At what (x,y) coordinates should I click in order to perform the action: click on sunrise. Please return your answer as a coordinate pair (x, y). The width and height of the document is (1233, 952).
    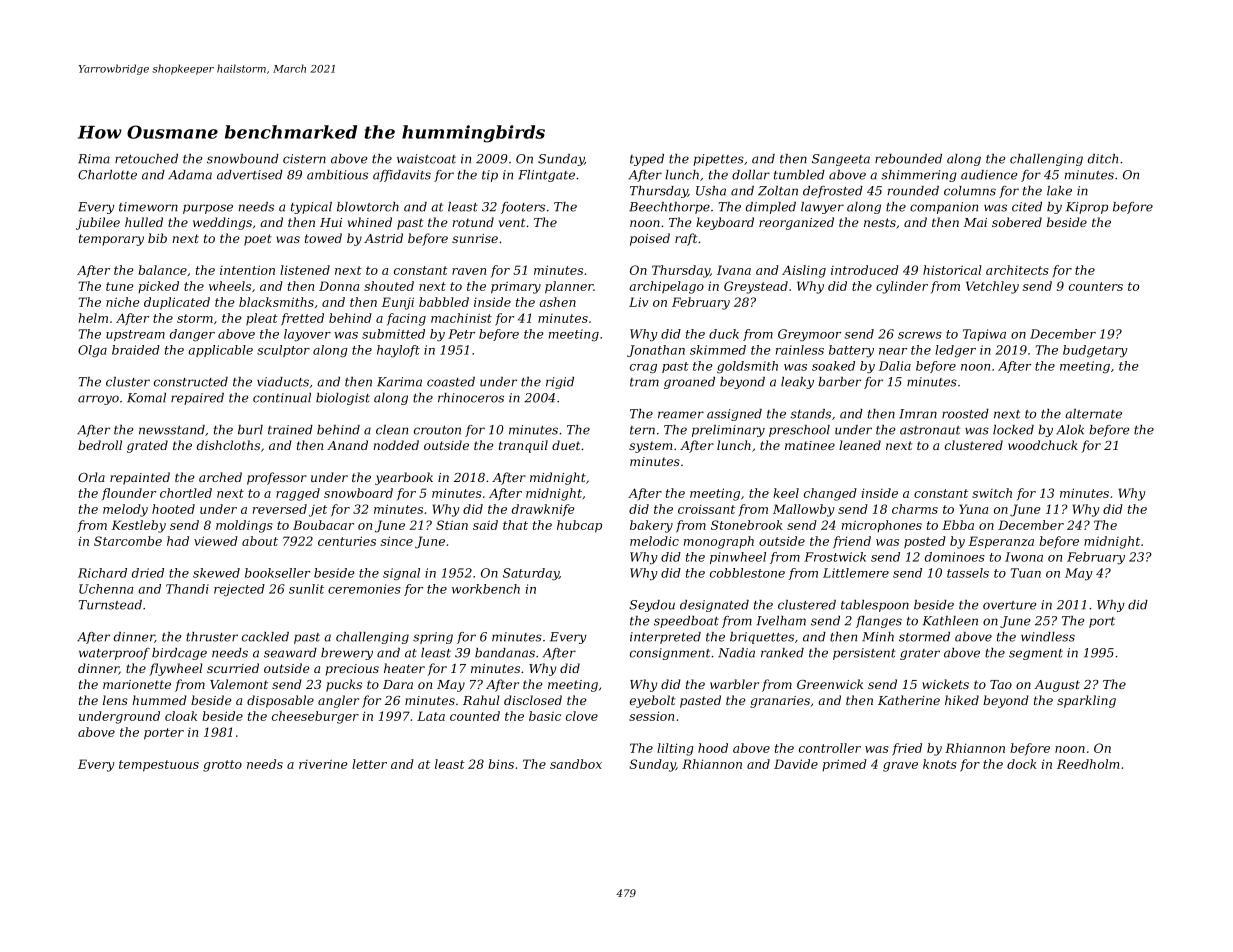
    Looking at the image, I should click on (475, 238).
